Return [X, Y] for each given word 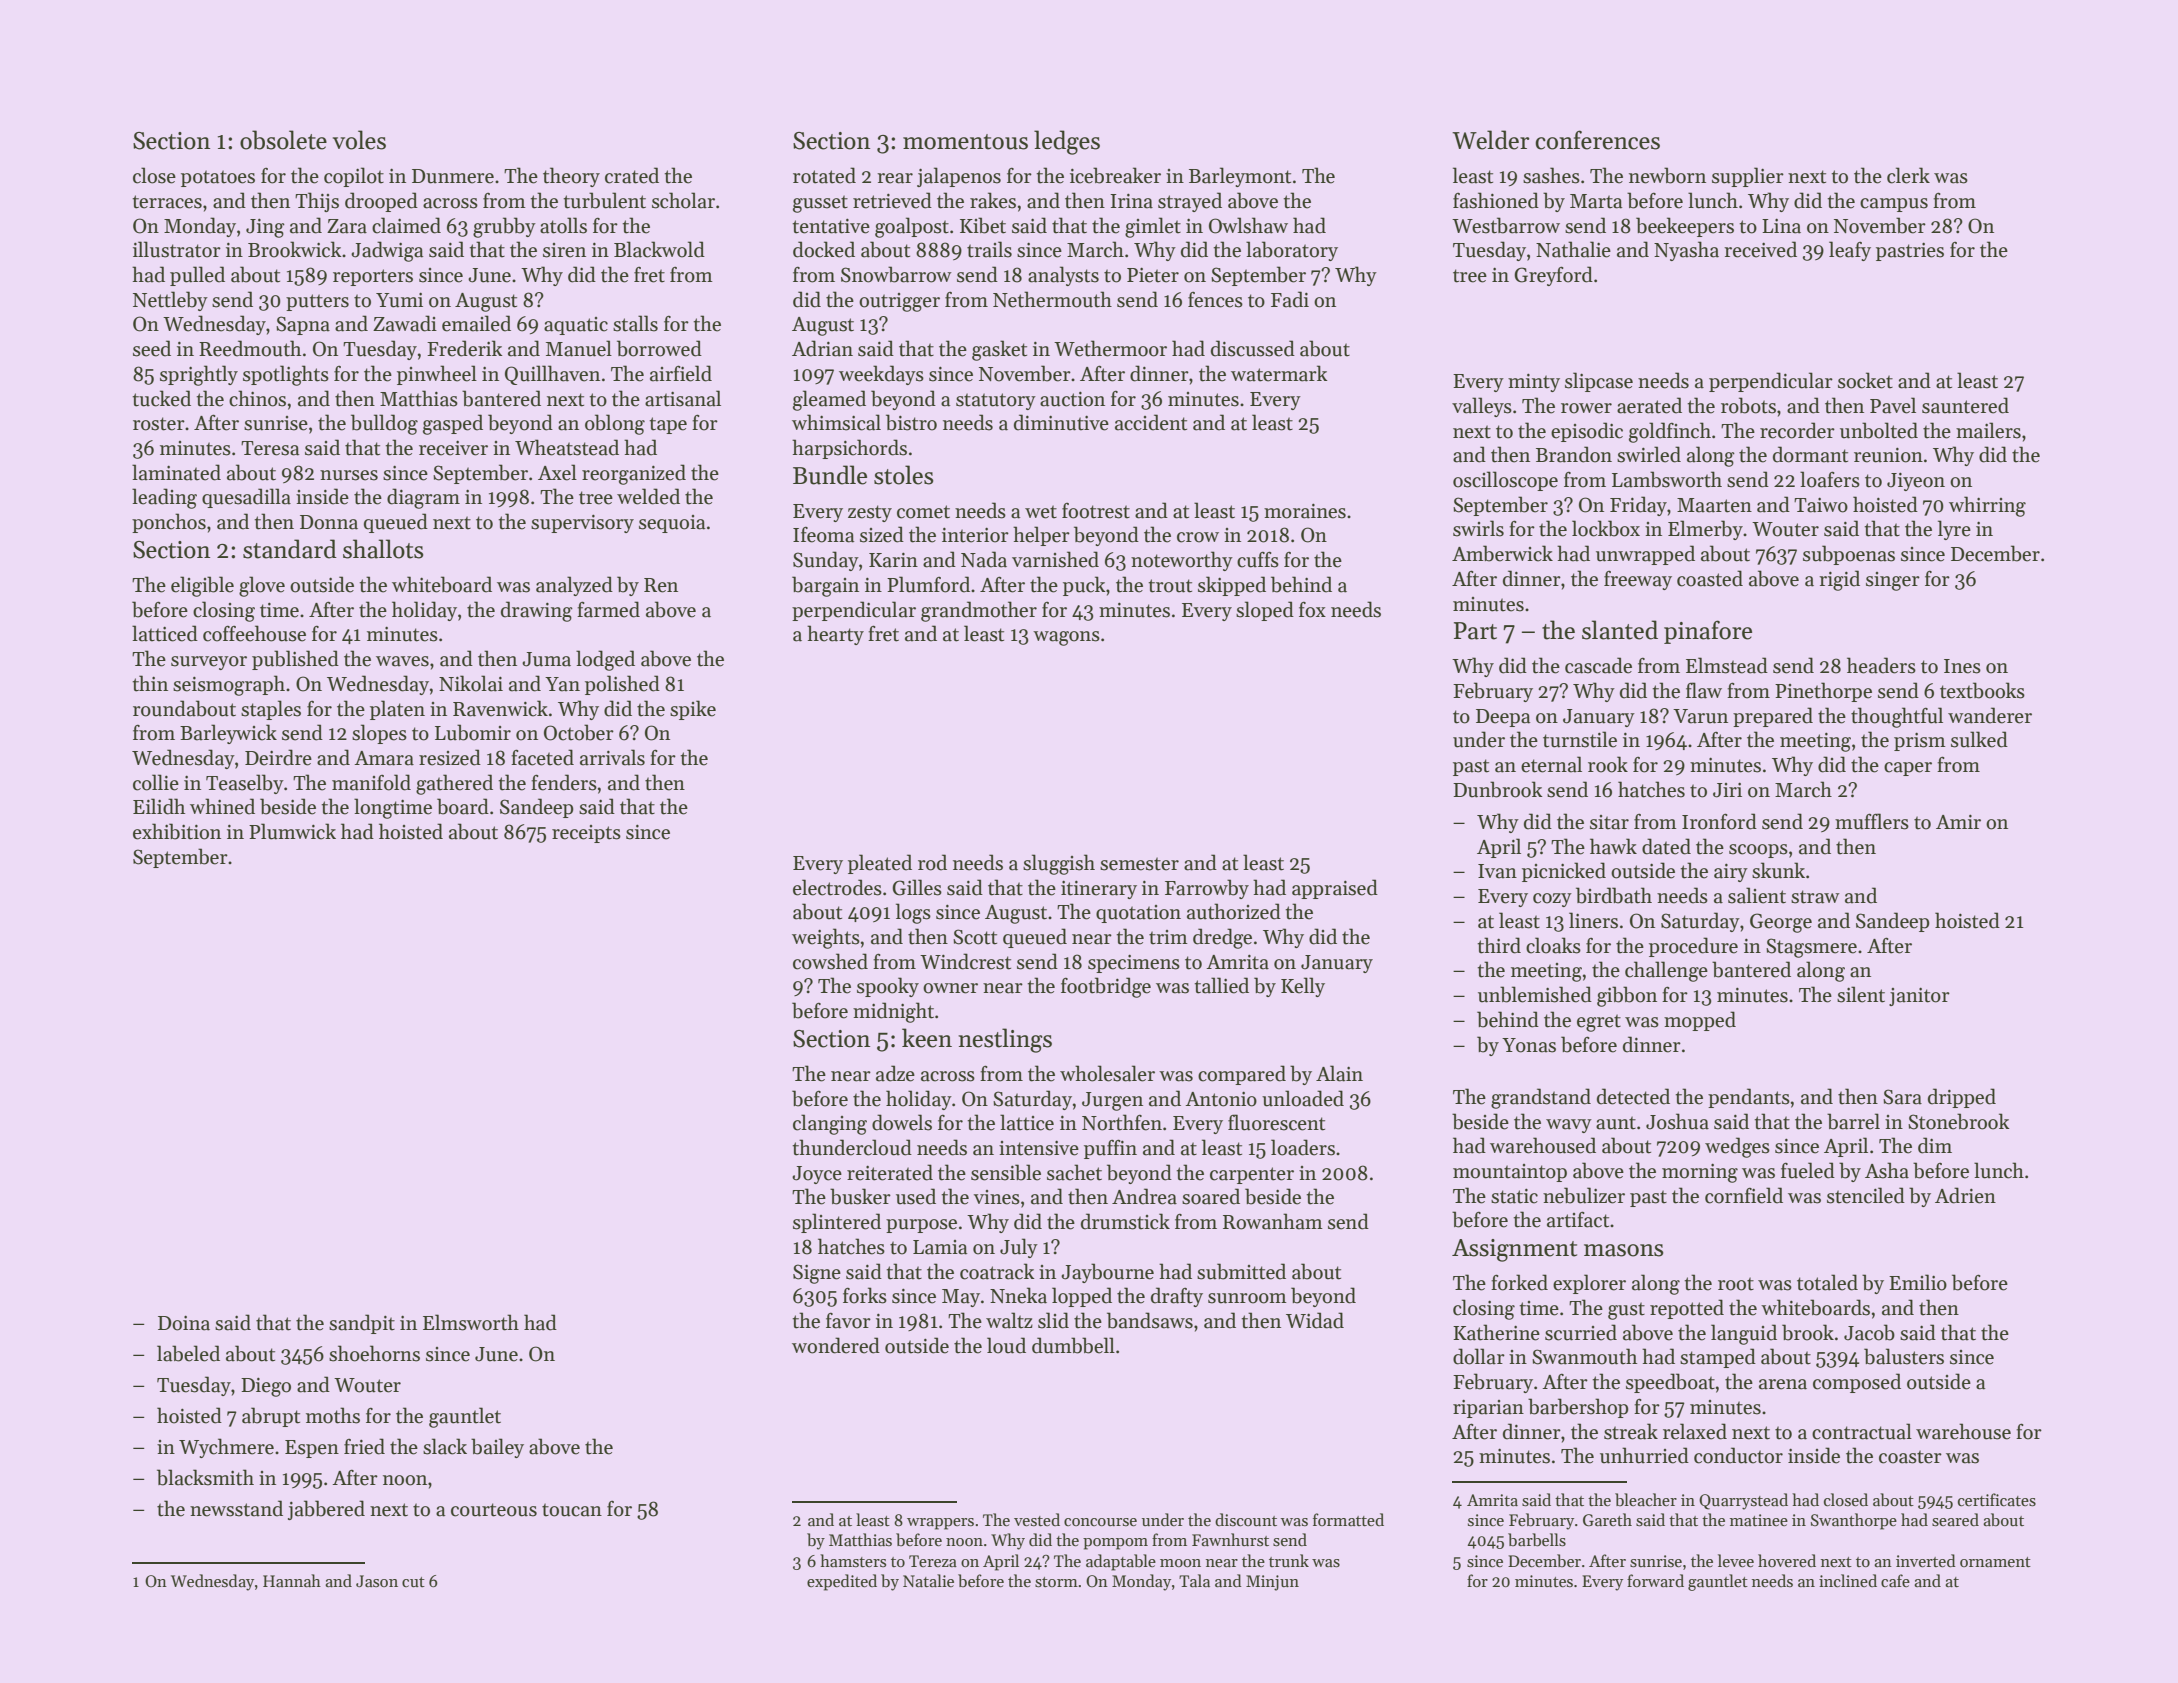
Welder [1491, 140]
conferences [1597, 140]
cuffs [1258, 559]
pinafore [1708, 632]
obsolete [283, 140]
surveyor [209, 663]
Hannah [292, 1580]
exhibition [177, 831]
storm [1056, 1582]
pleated [880, 864]
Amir [1958, 821]
